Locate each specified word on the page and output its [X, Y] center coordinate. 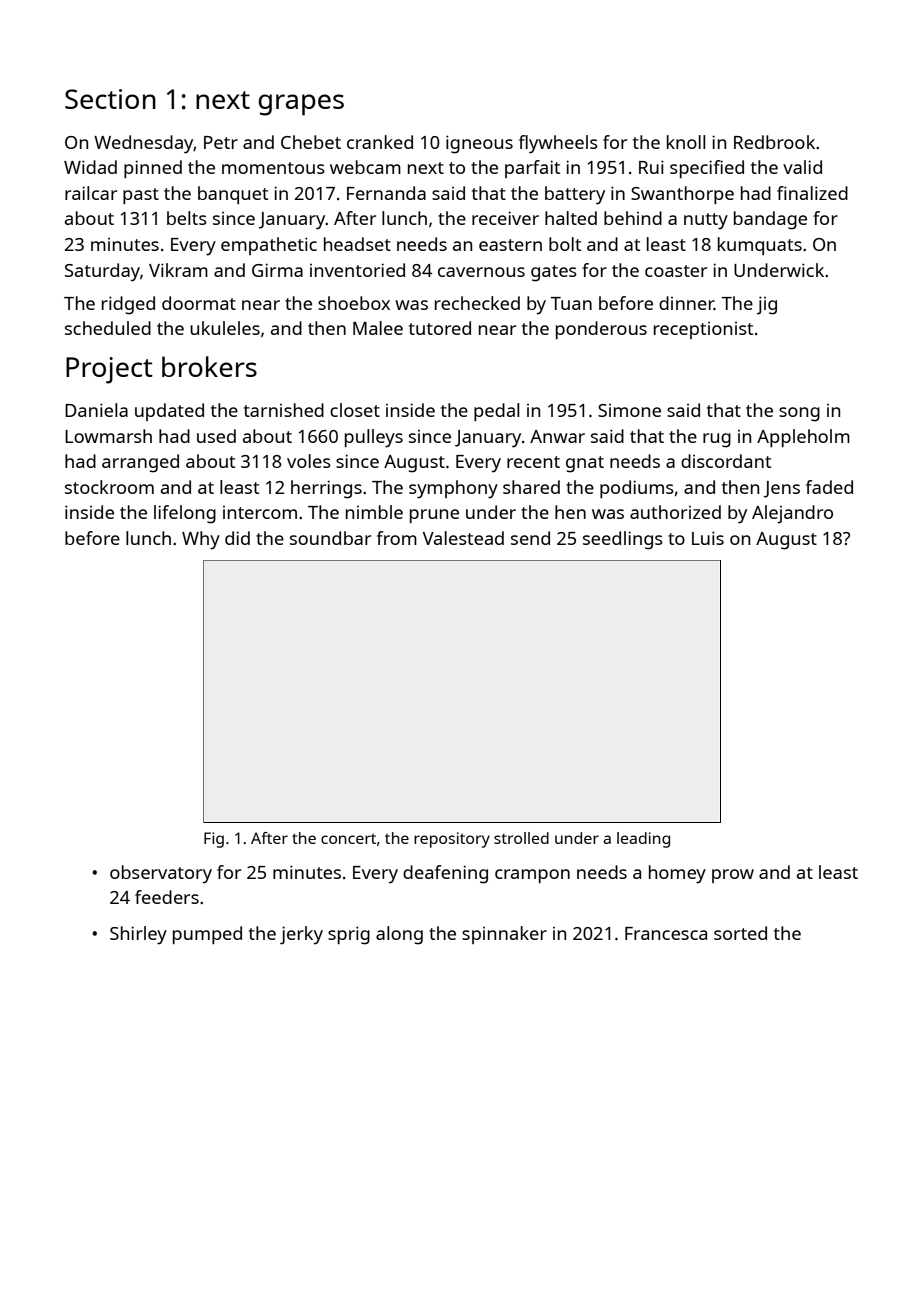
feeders [167, 897]
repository [452, 840]
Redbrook [774, 142]
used [216, 436]
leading [643, 840]
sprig [349, 935]
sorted [740, 933]
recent [533, 462]
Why [201, 540]
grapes [301, 105]
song [799, 414]
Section [110, 99]
